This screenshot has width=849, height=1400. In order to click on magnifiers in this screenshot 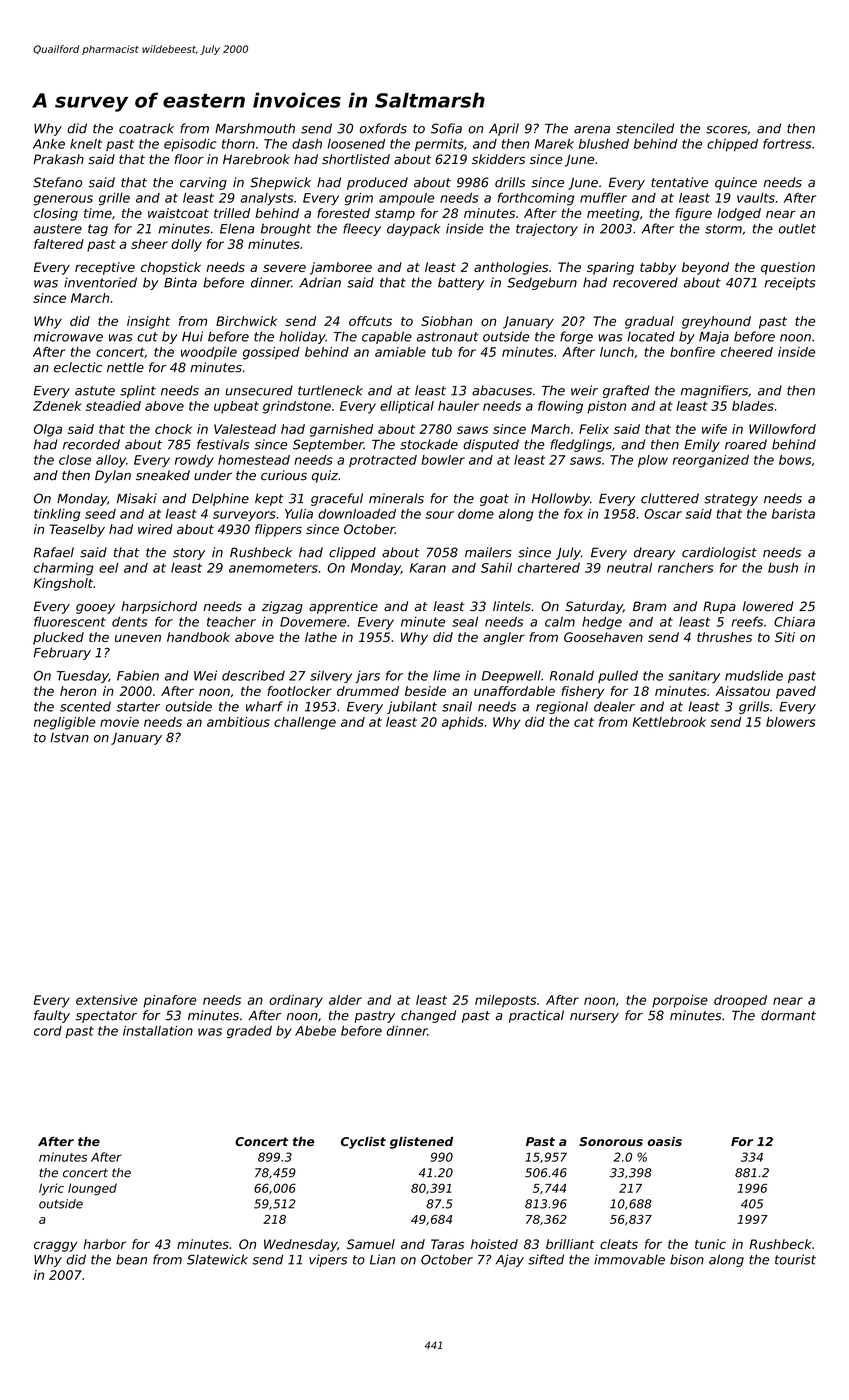, I will do `click(714, 391)`.
